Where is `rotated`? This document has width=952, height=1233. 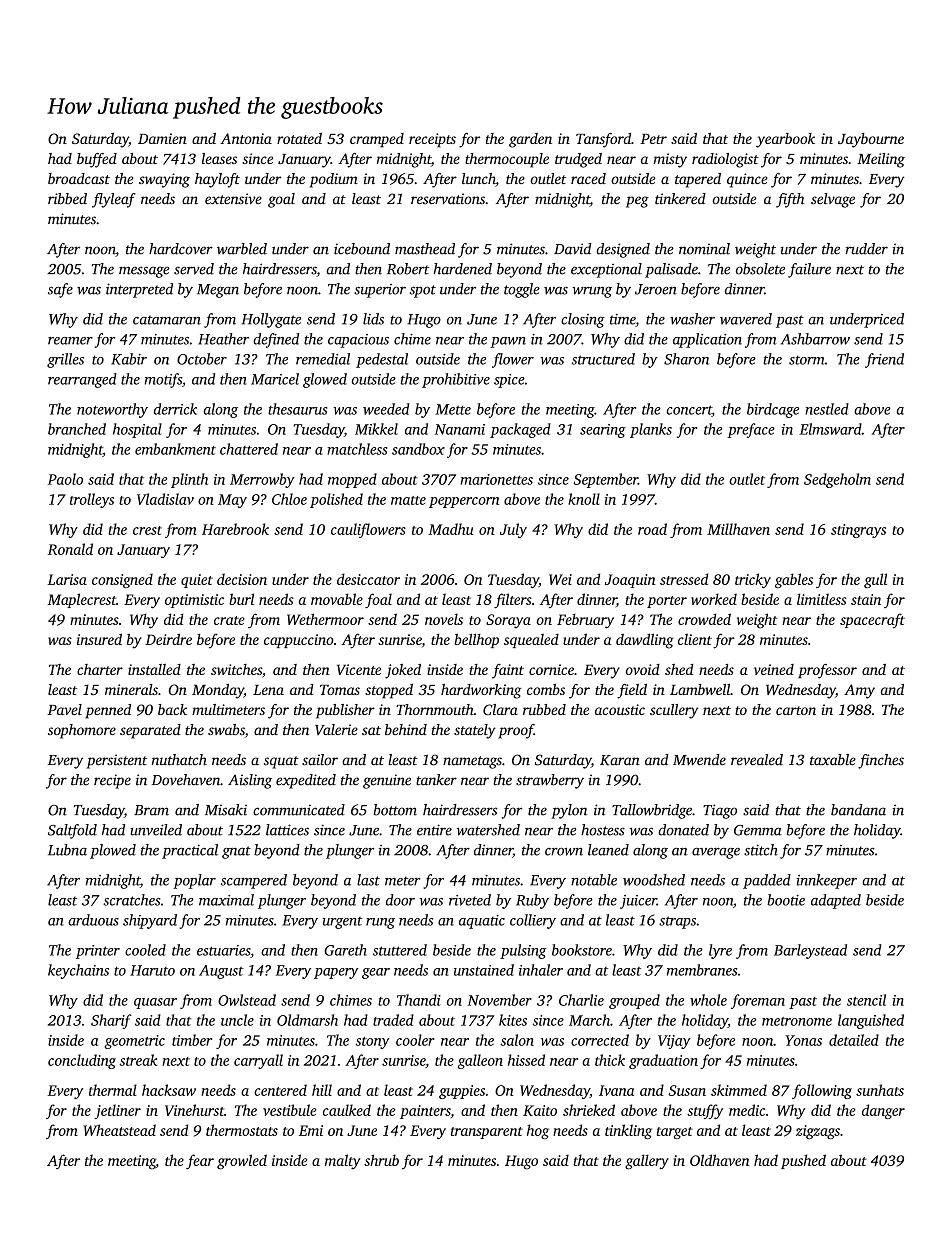
rotated is located at coordinates (299, 138).
